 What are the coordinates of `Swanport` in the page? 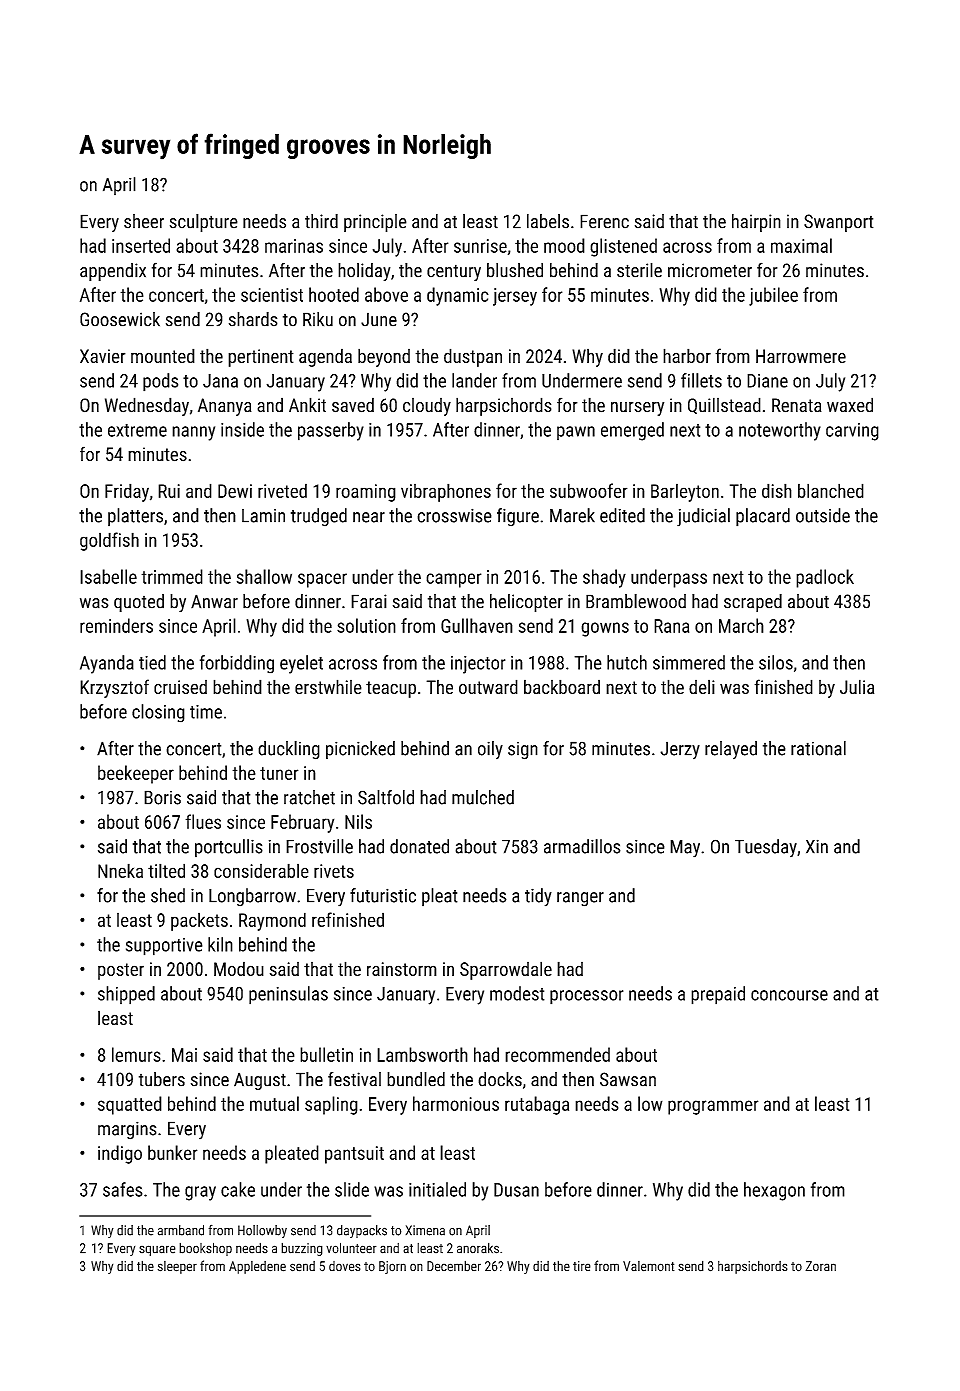 It's located at (839, 223).
